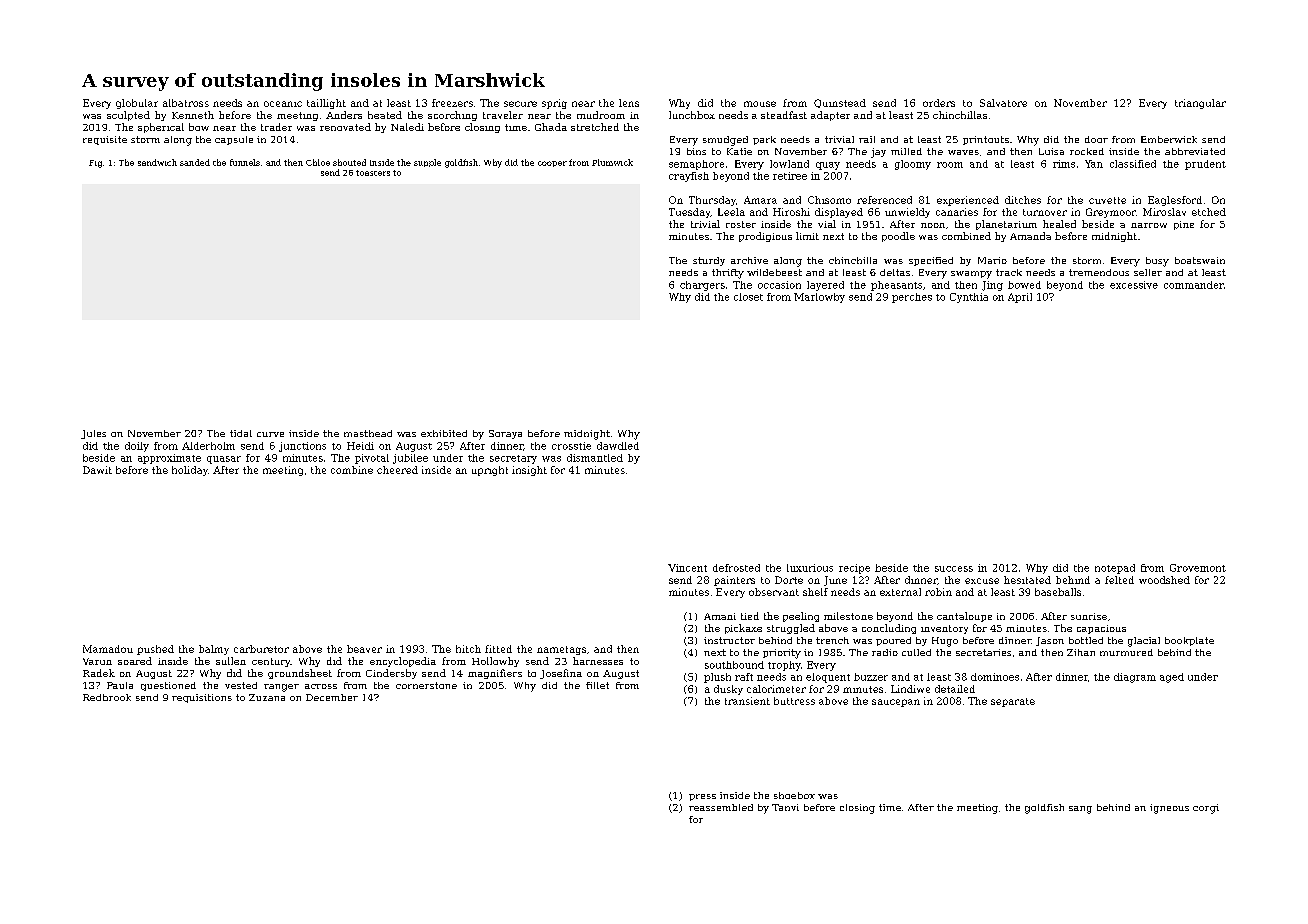  I want to click on Mamadou, so click(108, 649).
